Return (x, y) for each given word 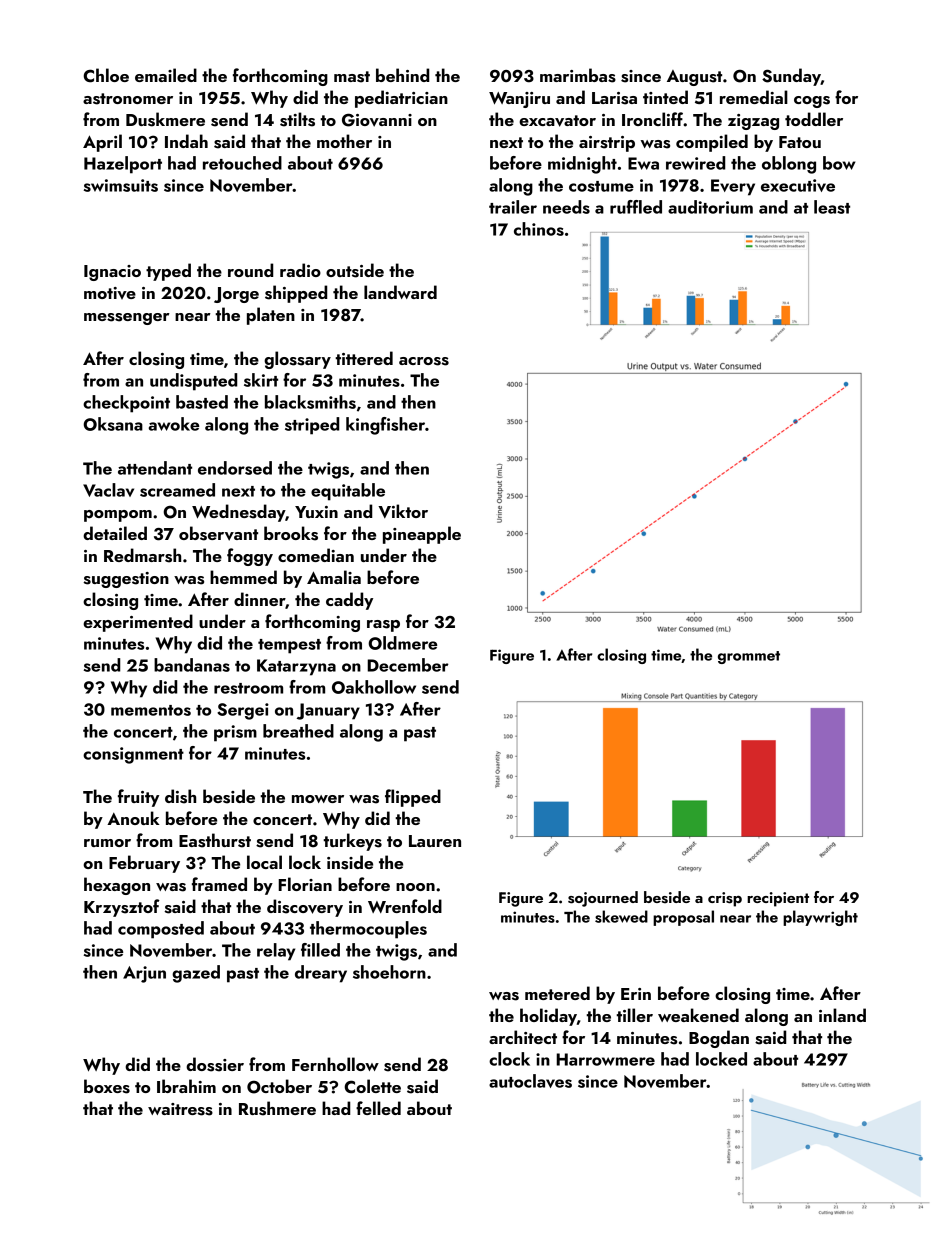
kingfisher (385, 426)
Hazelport (123, 165)
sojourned (603, 899)
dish (180, 796)
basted (202, 402)
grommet (749, 657)
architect (523, 1037)
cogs (812, 102)
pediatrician (401, 99)
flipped (413, 798)
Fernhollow (335, 1064)
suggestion (126, 580)
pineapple (422, 535)
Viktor (403, 511)
